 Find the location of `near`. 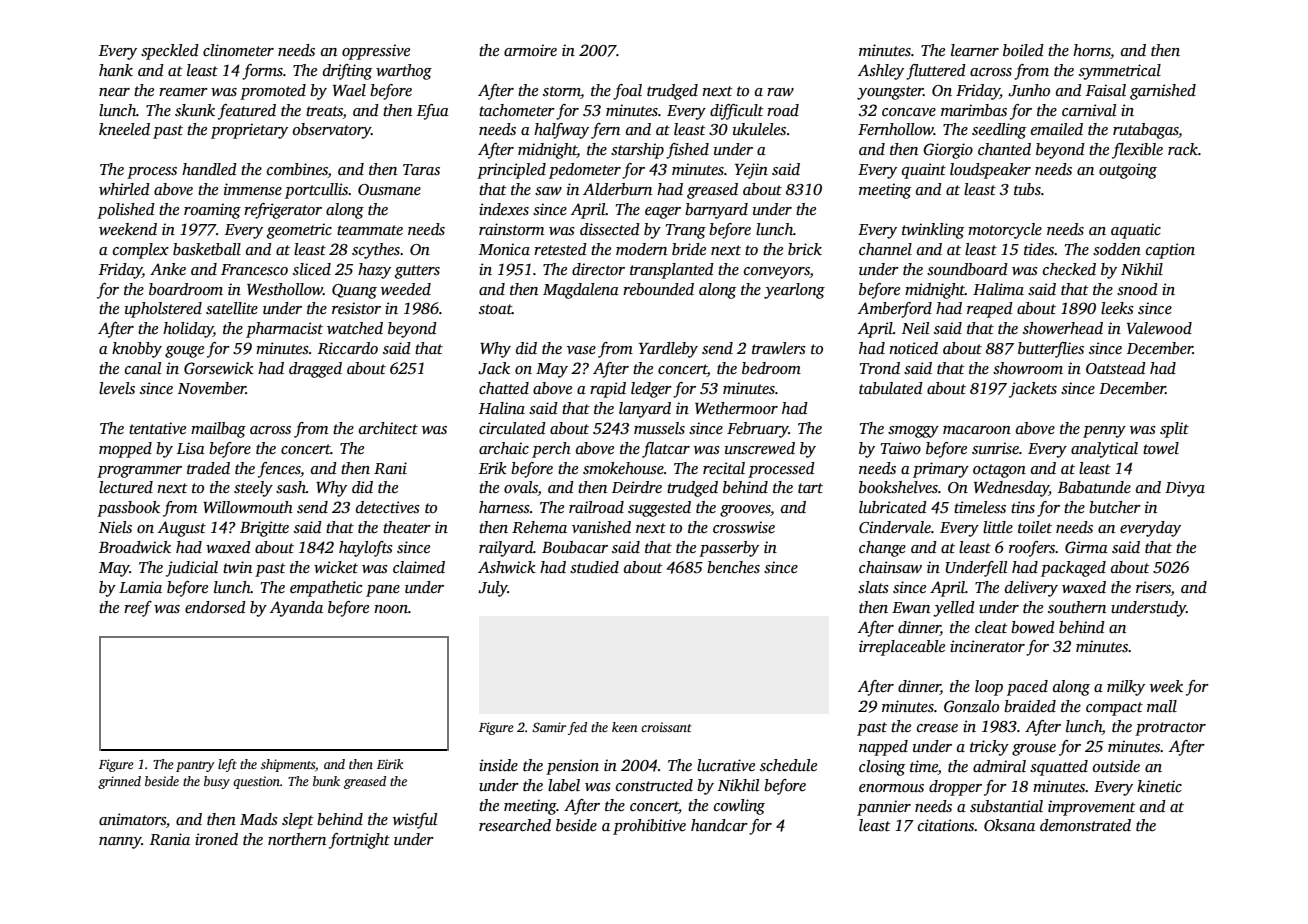

near is located at coordinates (114, 92).
